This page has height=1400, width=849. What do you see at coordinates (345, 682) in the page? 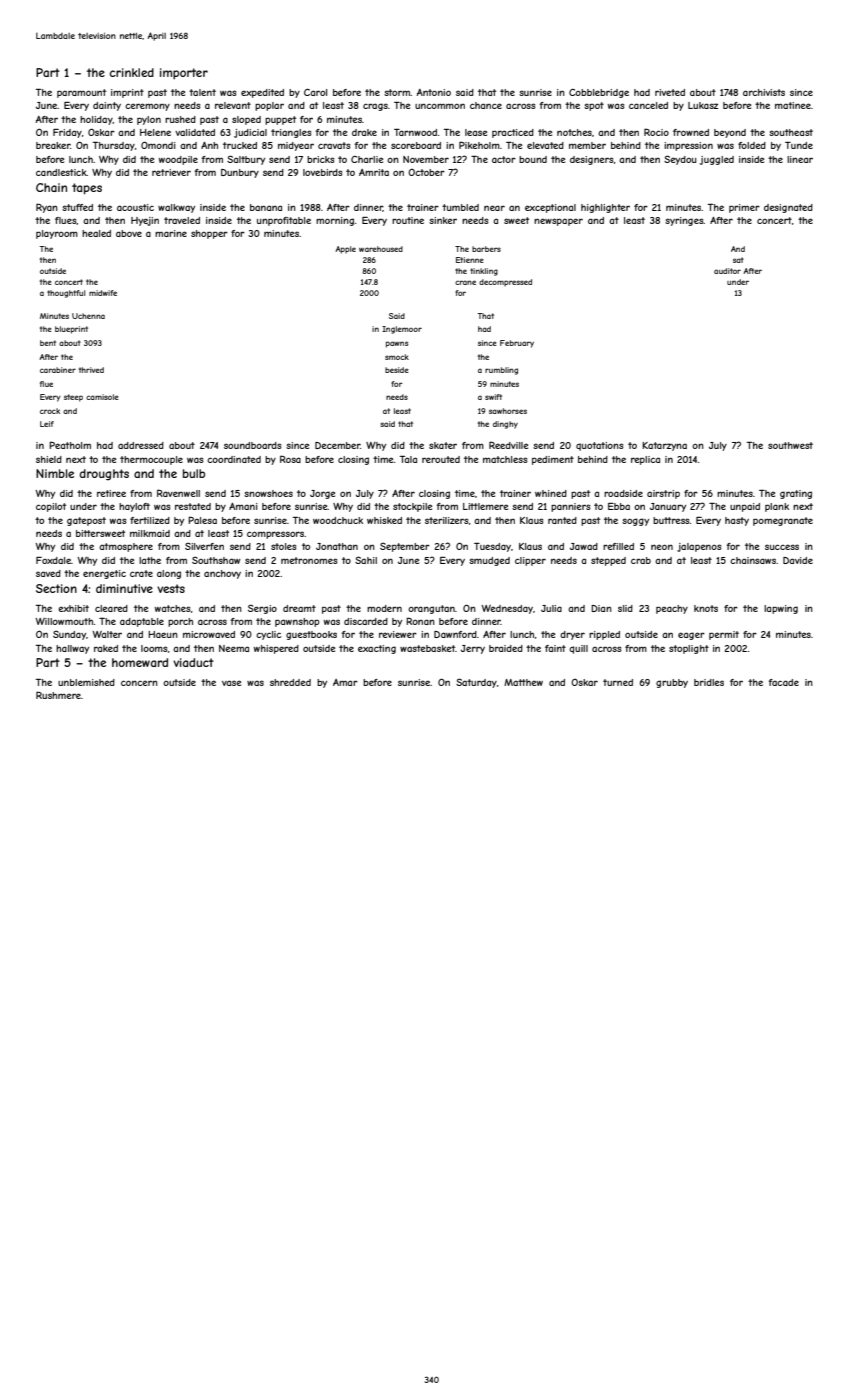
I see `Amar` at bounding box center [345, 682].
